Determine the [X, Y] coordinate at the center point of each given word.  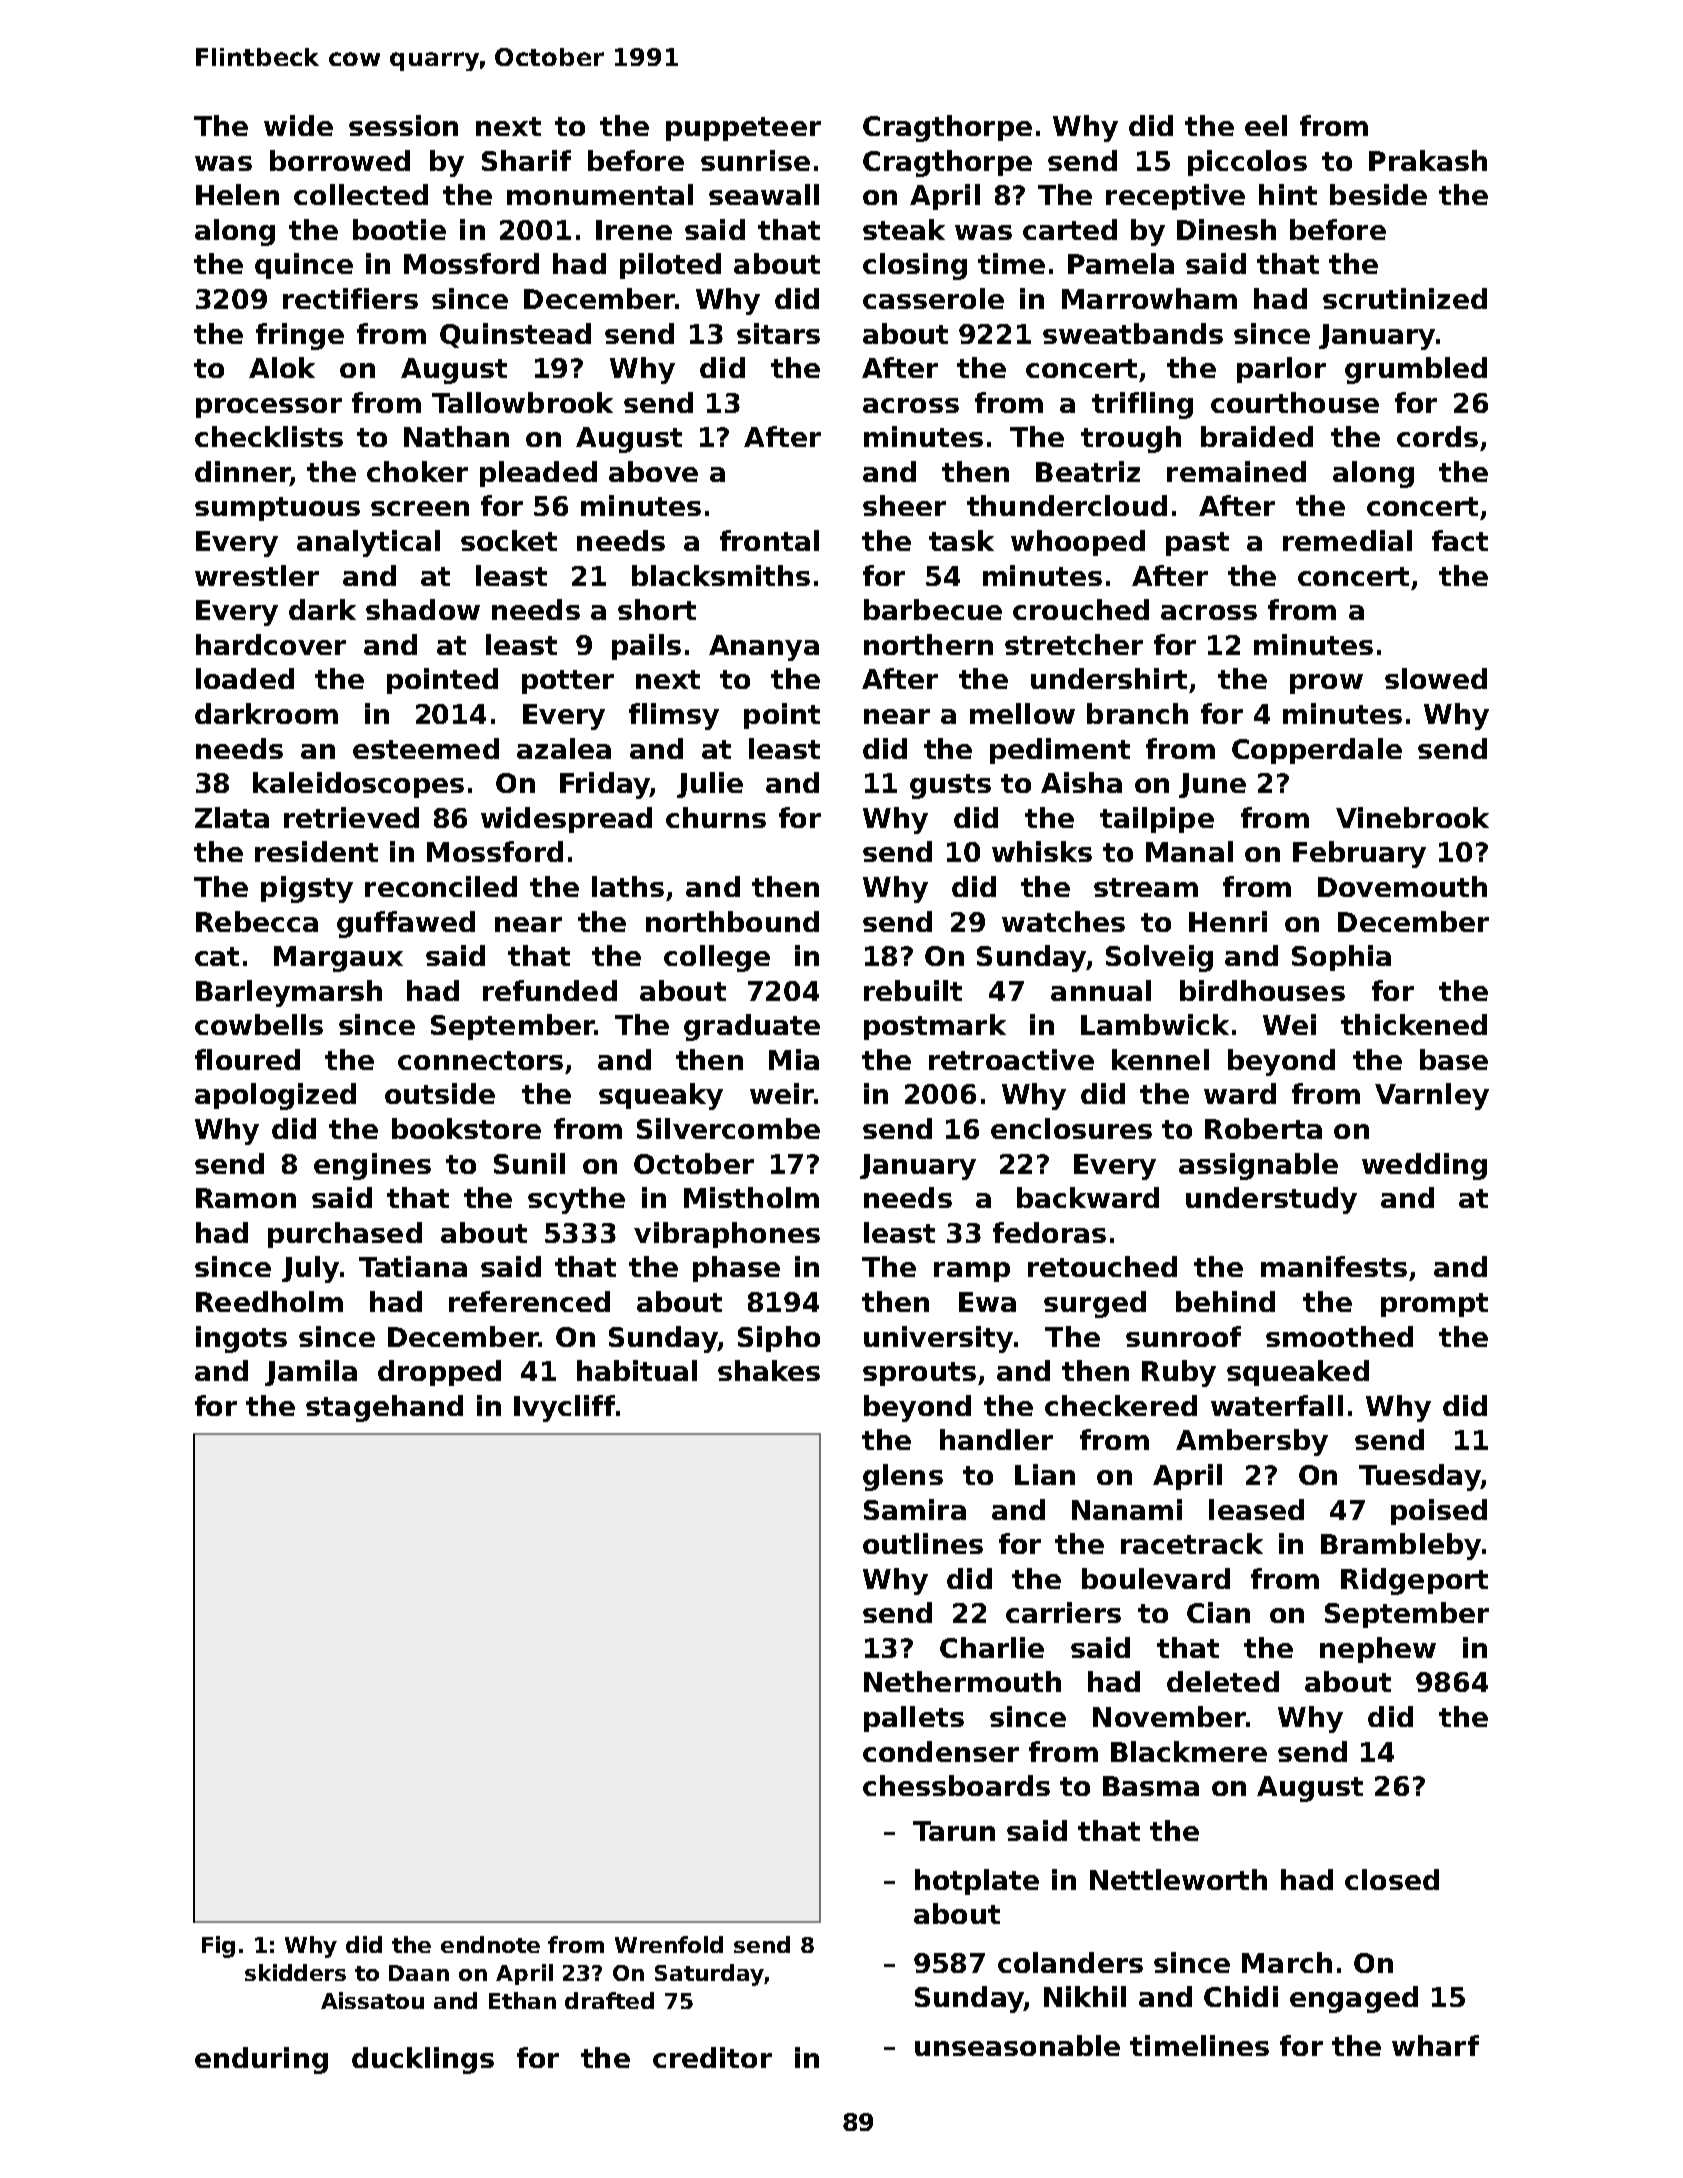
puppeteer [743, 129]
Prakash [1428, 160]
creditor [712, 2057]
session [403, 125]
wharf [1435, 2045]
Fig [218, 1947]
